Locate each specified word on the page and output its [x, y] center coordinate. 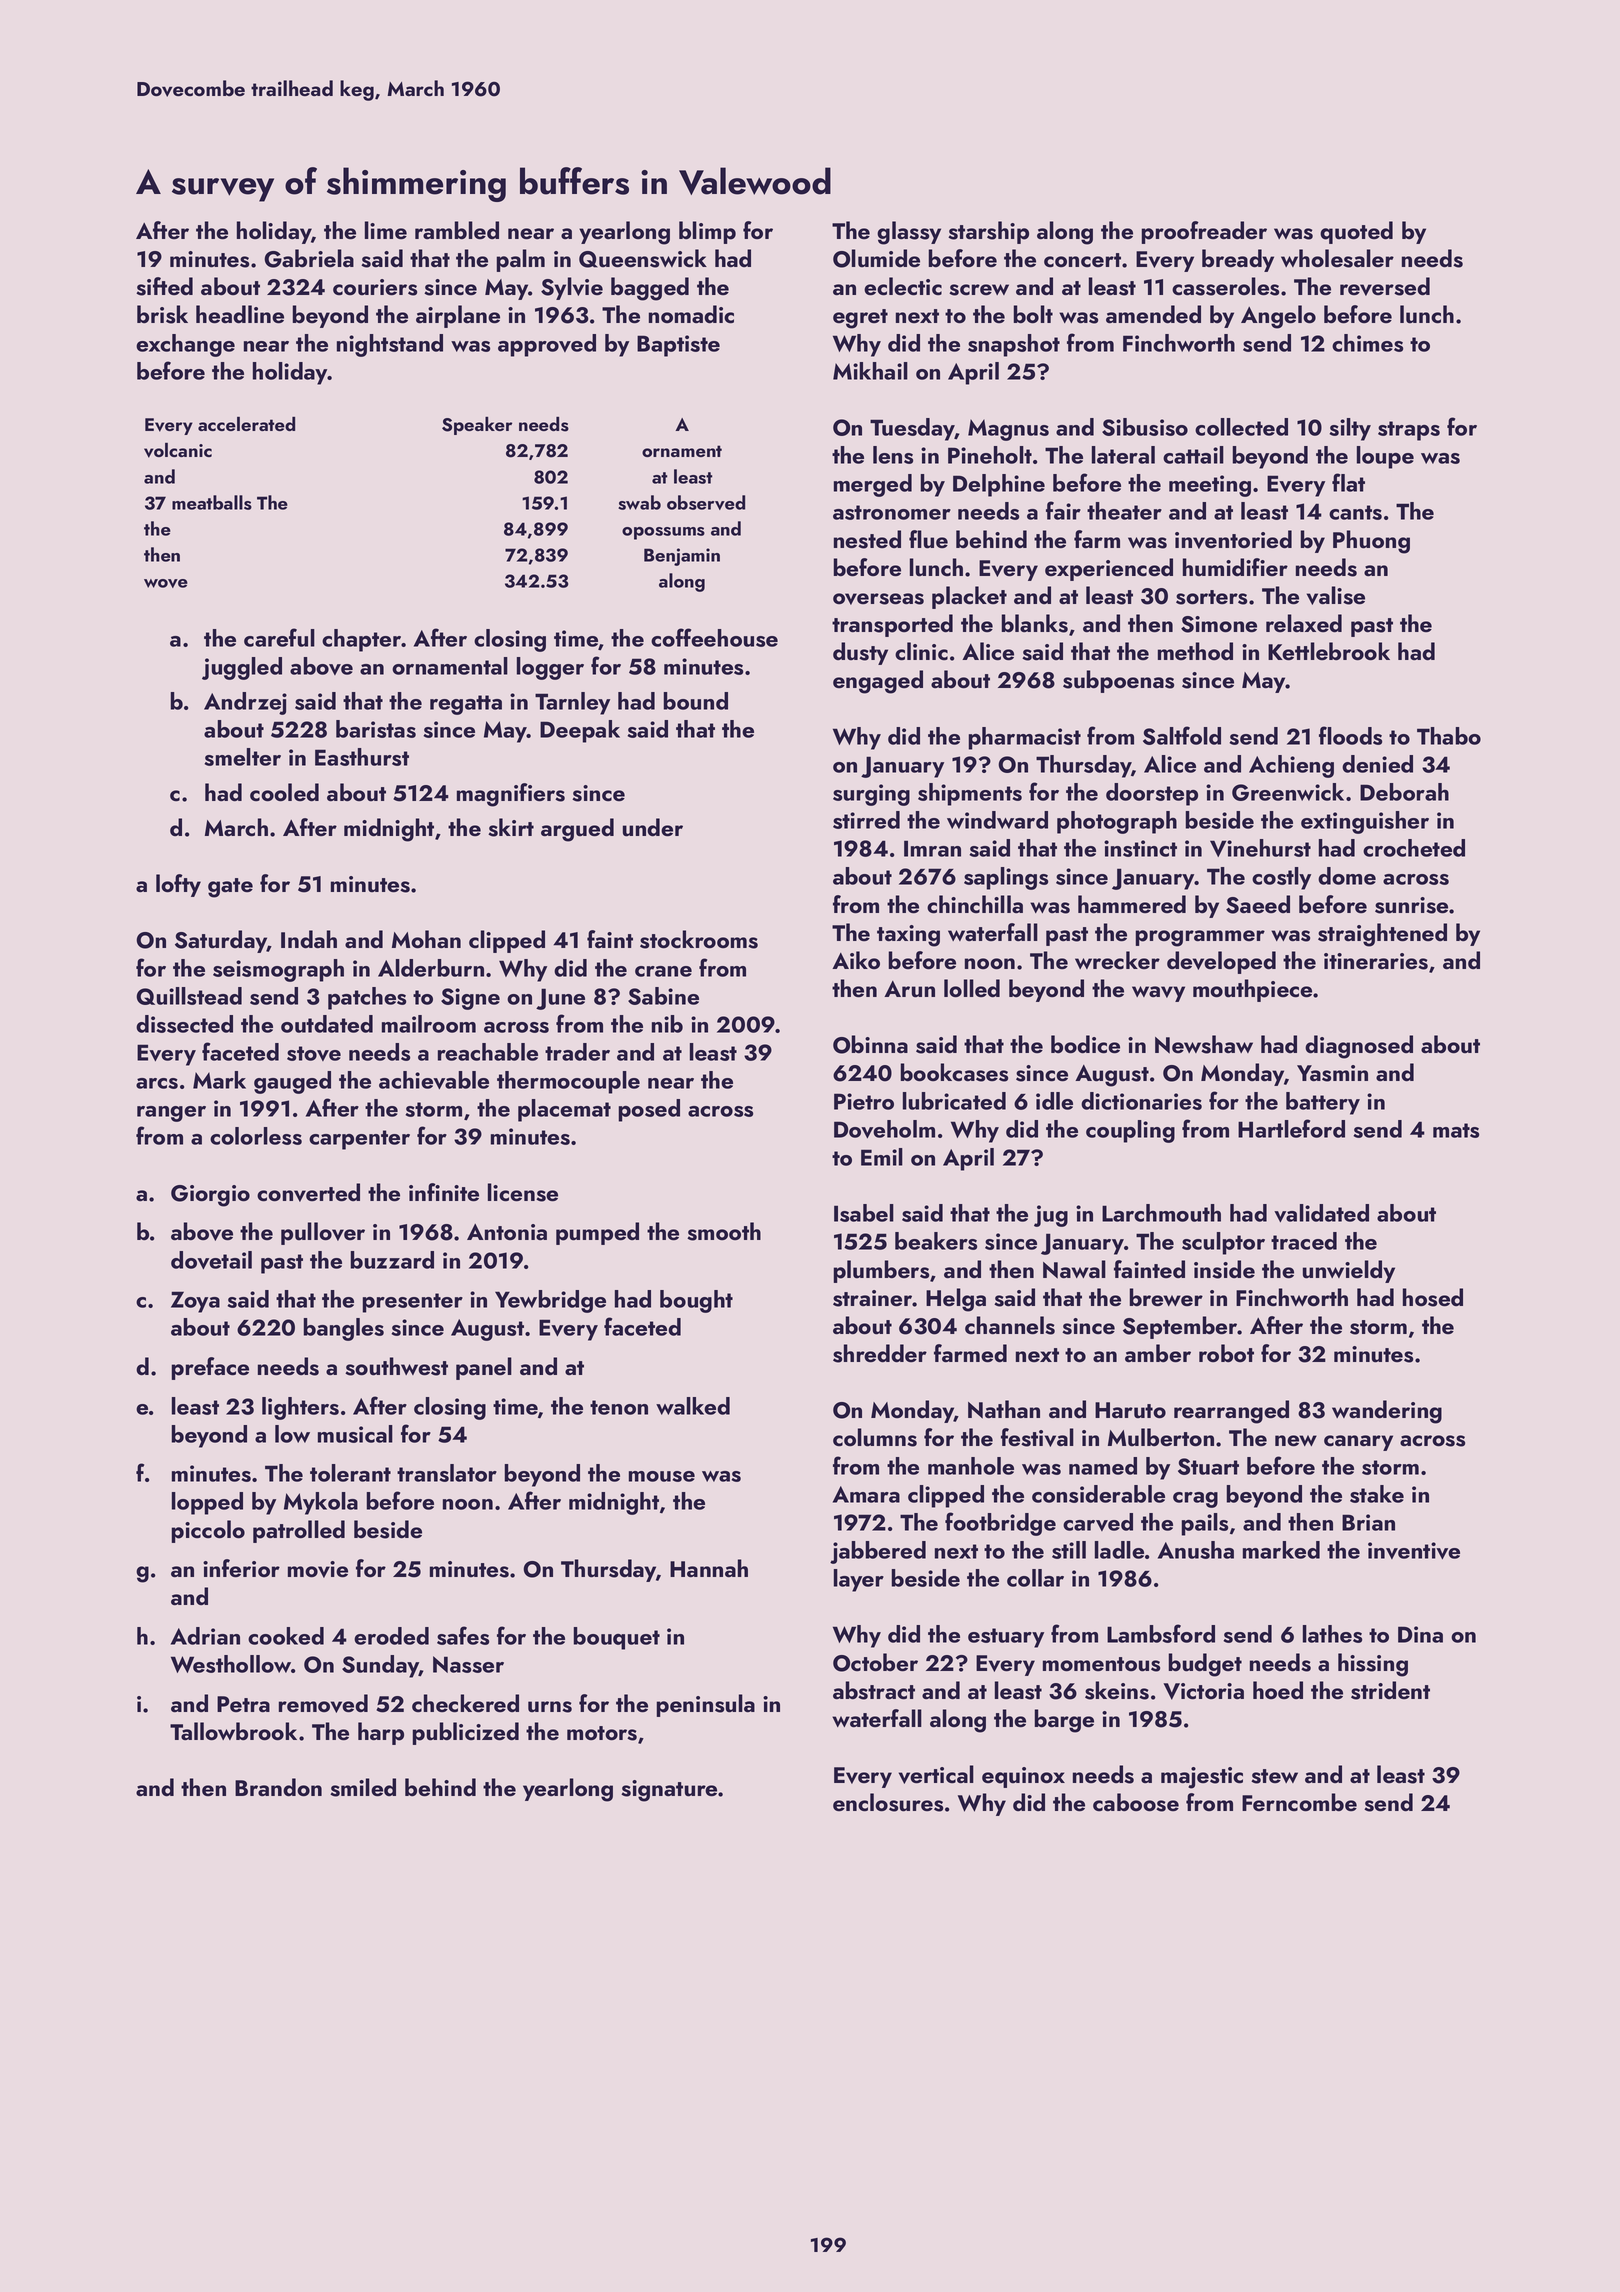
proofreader [1204, 232]
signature [669, 1791]
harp [381, 1733]
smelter [242, 757]
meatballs [212, 502]
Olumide [876, 258]
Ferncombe [1299, 1802]
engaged [878, 682]
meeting [1210, 486]
